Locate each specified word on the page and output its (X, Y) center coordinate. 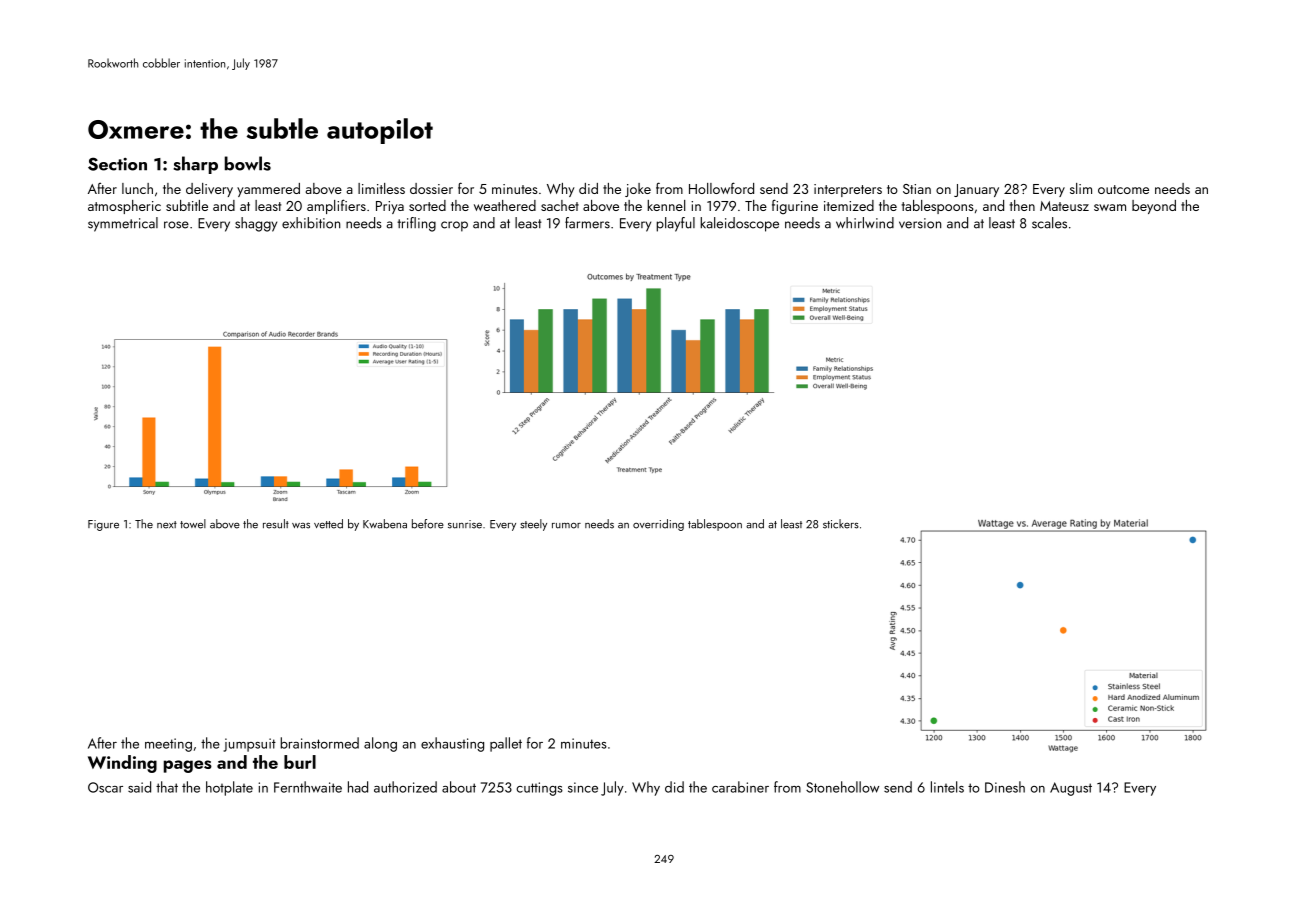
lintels (947, 787)
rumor (566, 526)
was (301, 526)
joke (638, 190)
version (920, 223)
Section (117, 164)
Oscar (105, 787)
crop (454, 226)
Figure (103, 525)
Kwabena (385, 524)
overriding (658, 525)
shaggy (256, 224)
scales (1049, 223)
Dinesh (1005, 787)
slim (1081, 188)
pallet (506, 744)
